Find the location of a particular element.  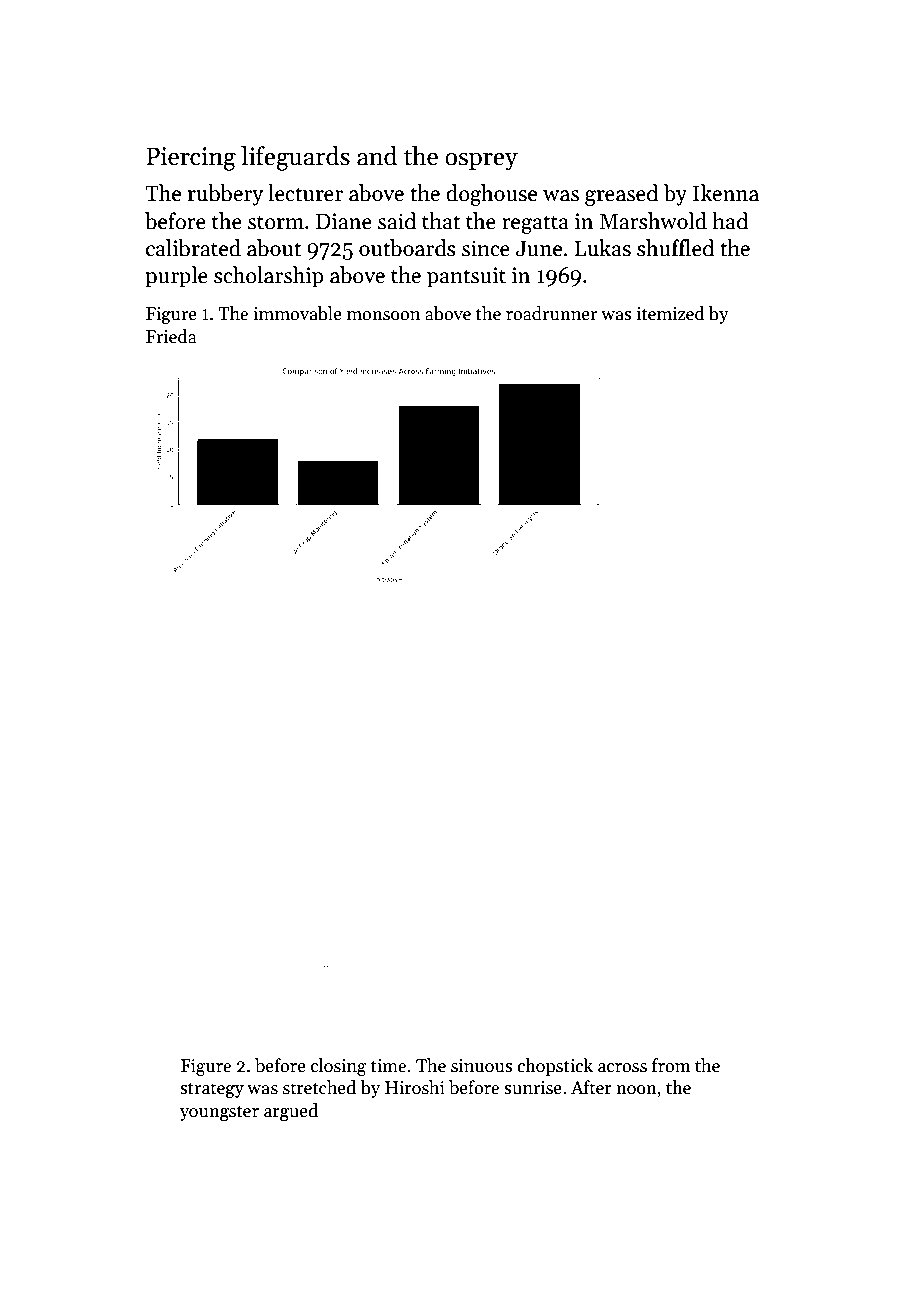

sinuous is located at coordinates (481, 1066).
